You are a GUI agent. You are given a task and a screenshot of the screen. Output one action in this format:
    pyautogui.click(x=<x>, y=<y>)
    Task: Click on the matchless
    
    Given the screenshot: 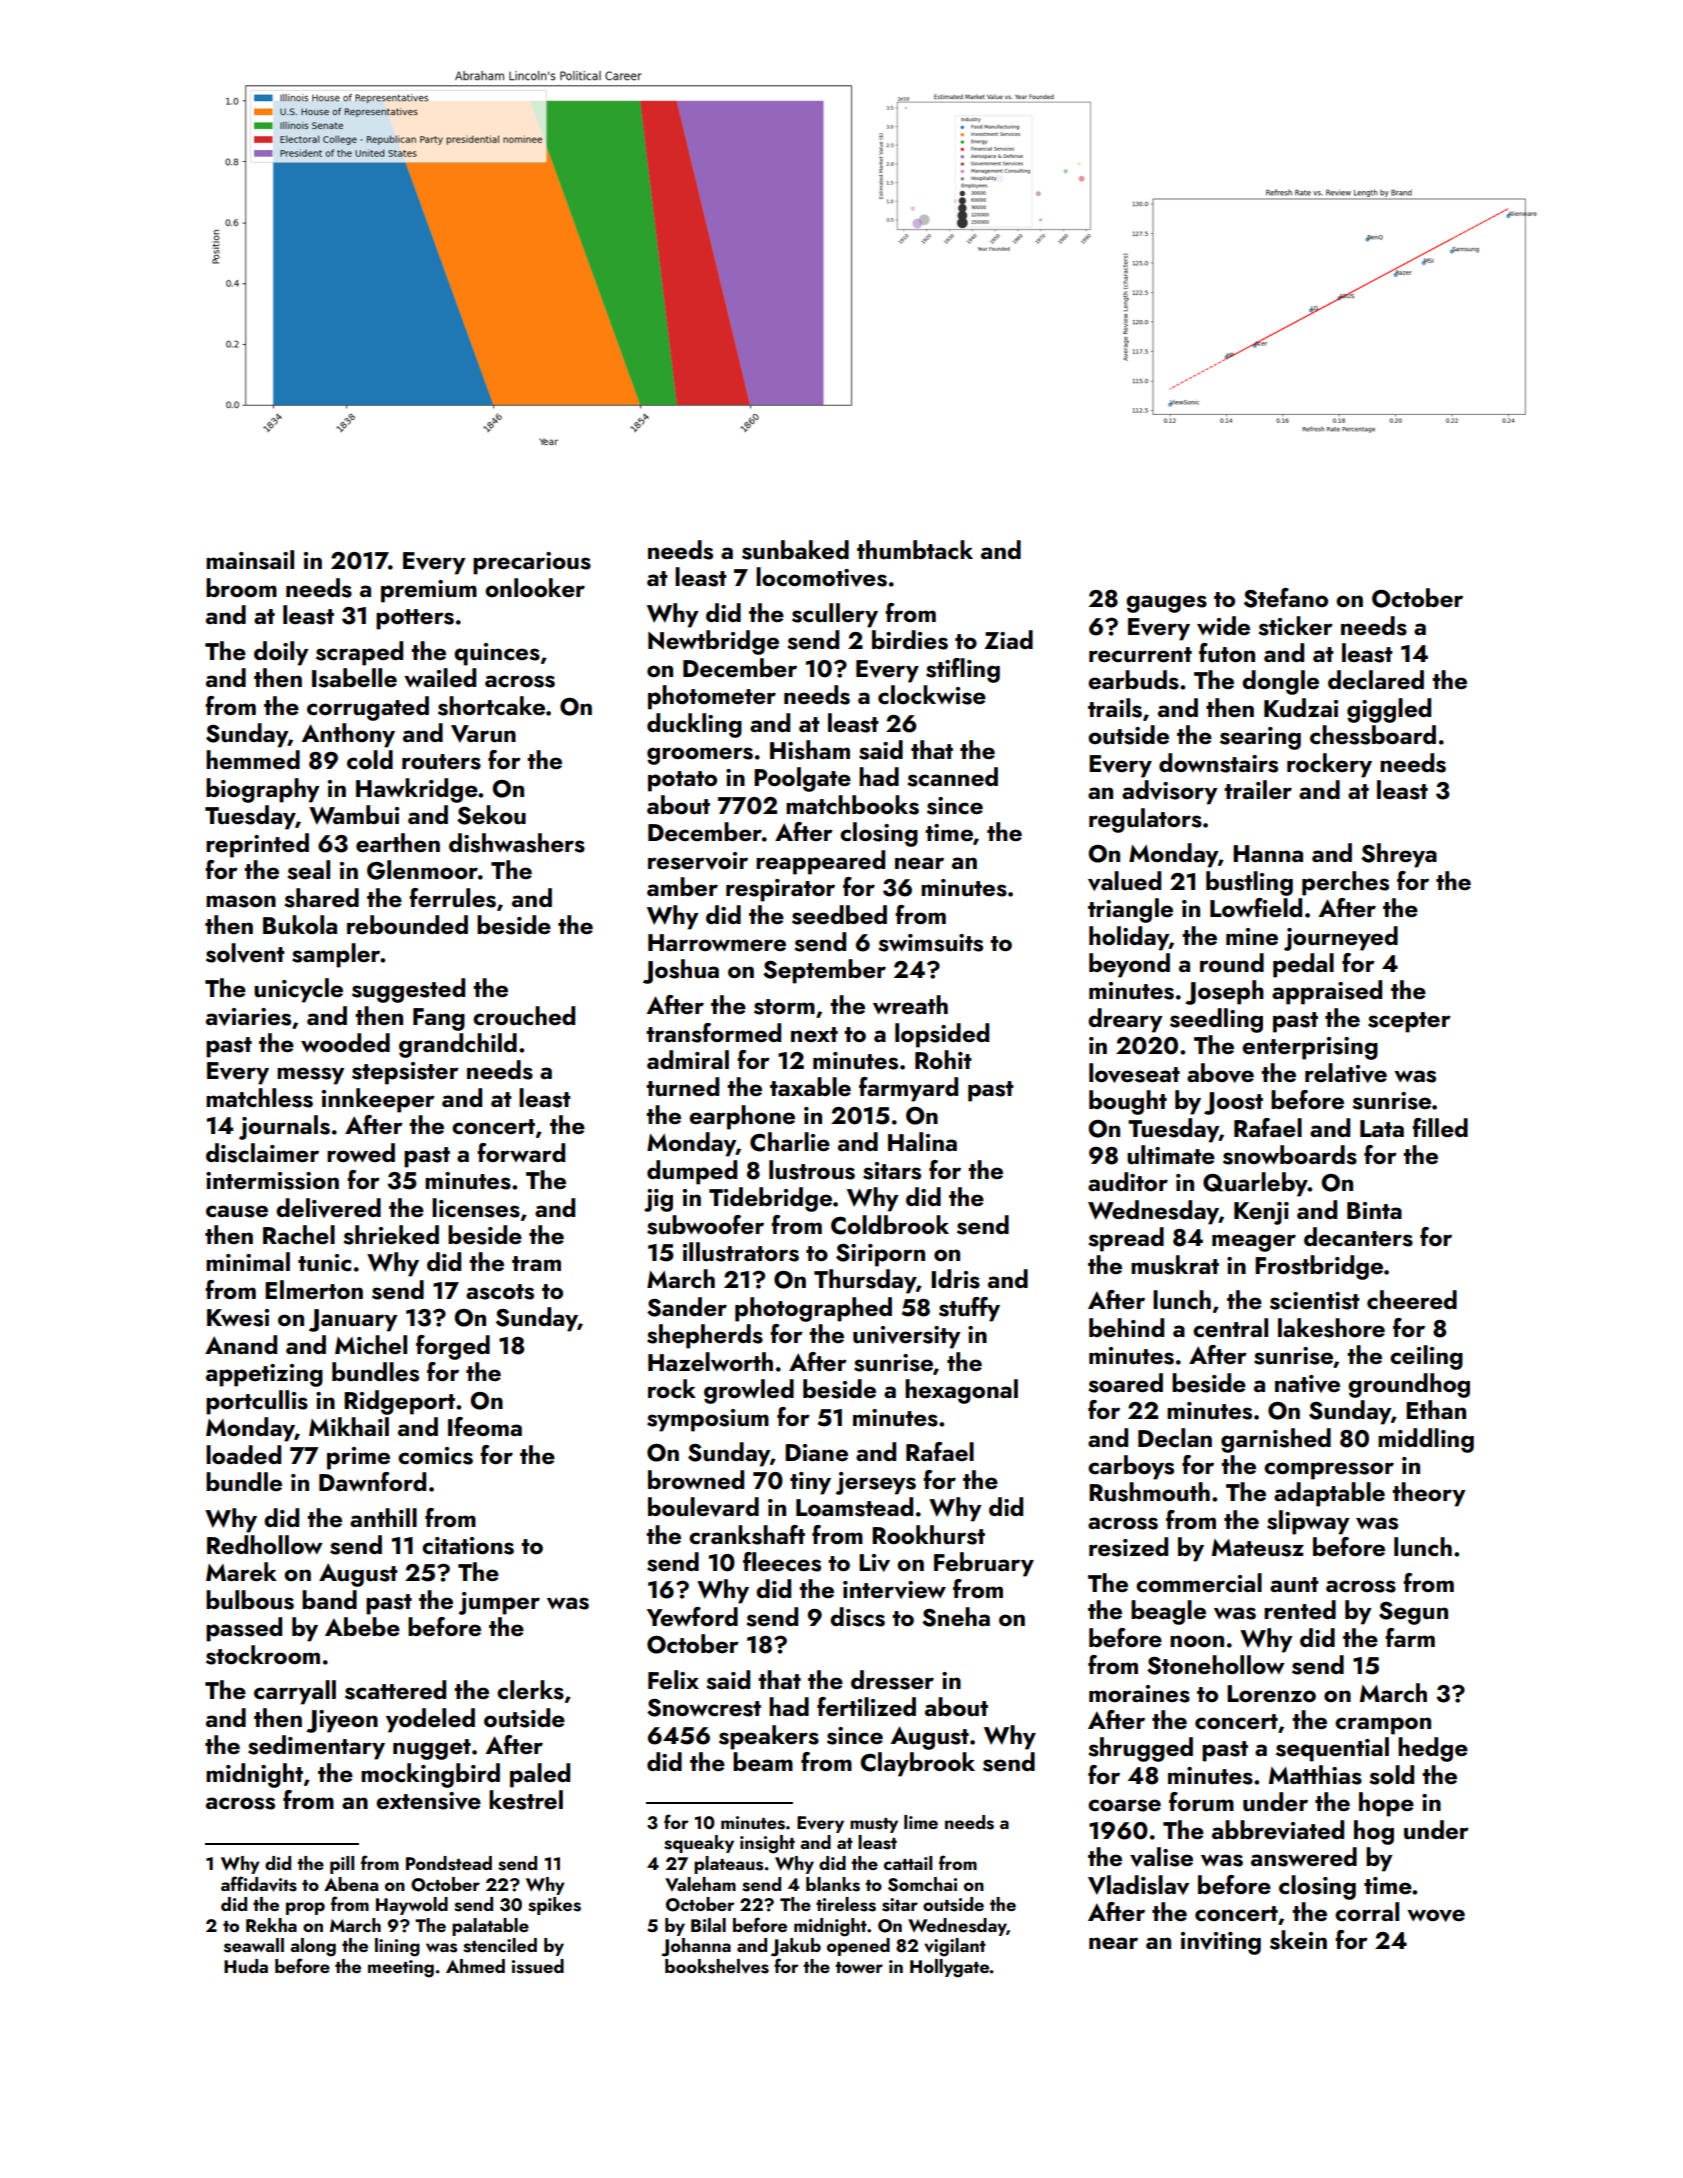 What is the action you would take?
    pyautogui.click(x=259, y=1098)
